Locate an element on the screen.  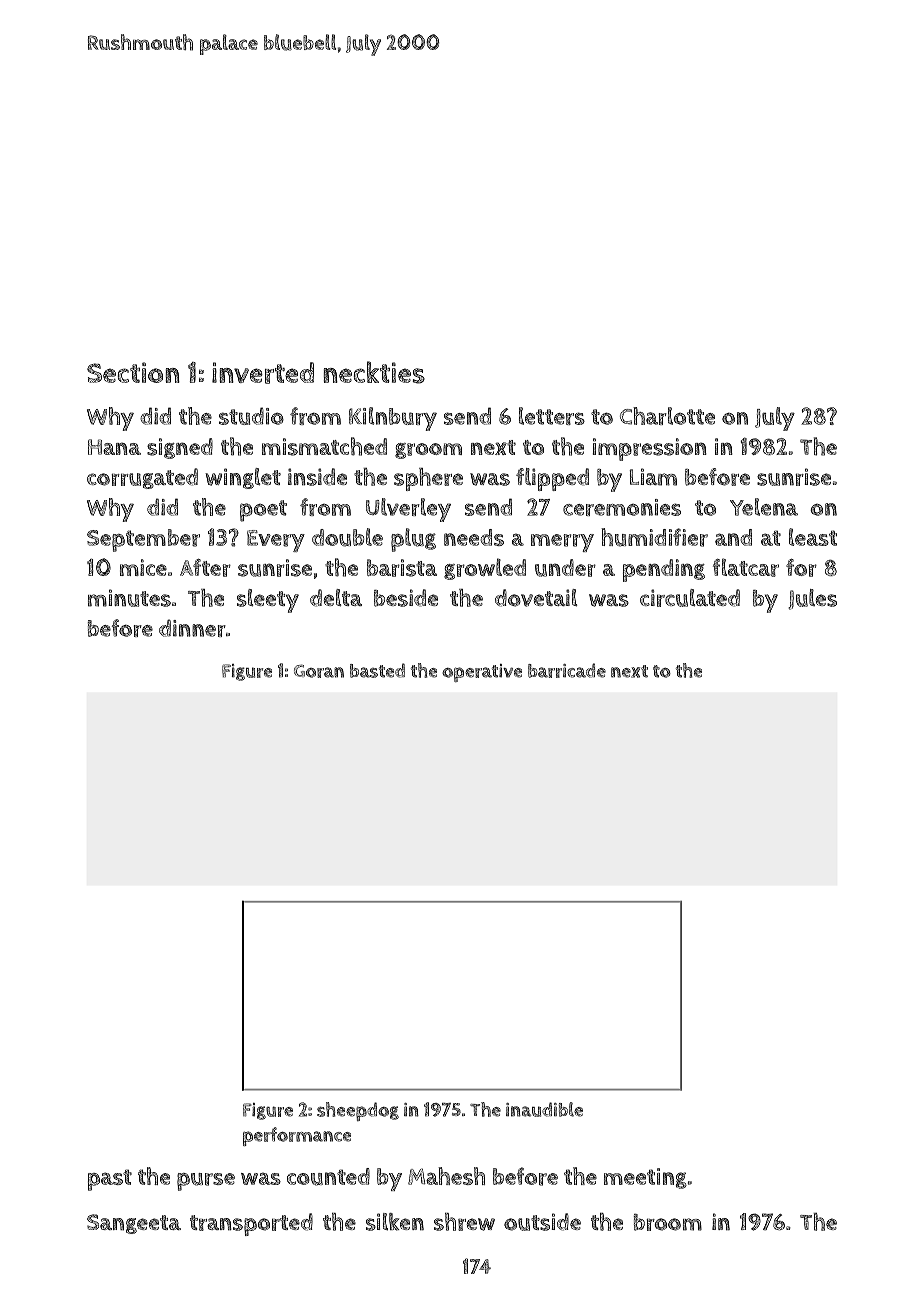
Goran is located at coordinates (319, 671).
